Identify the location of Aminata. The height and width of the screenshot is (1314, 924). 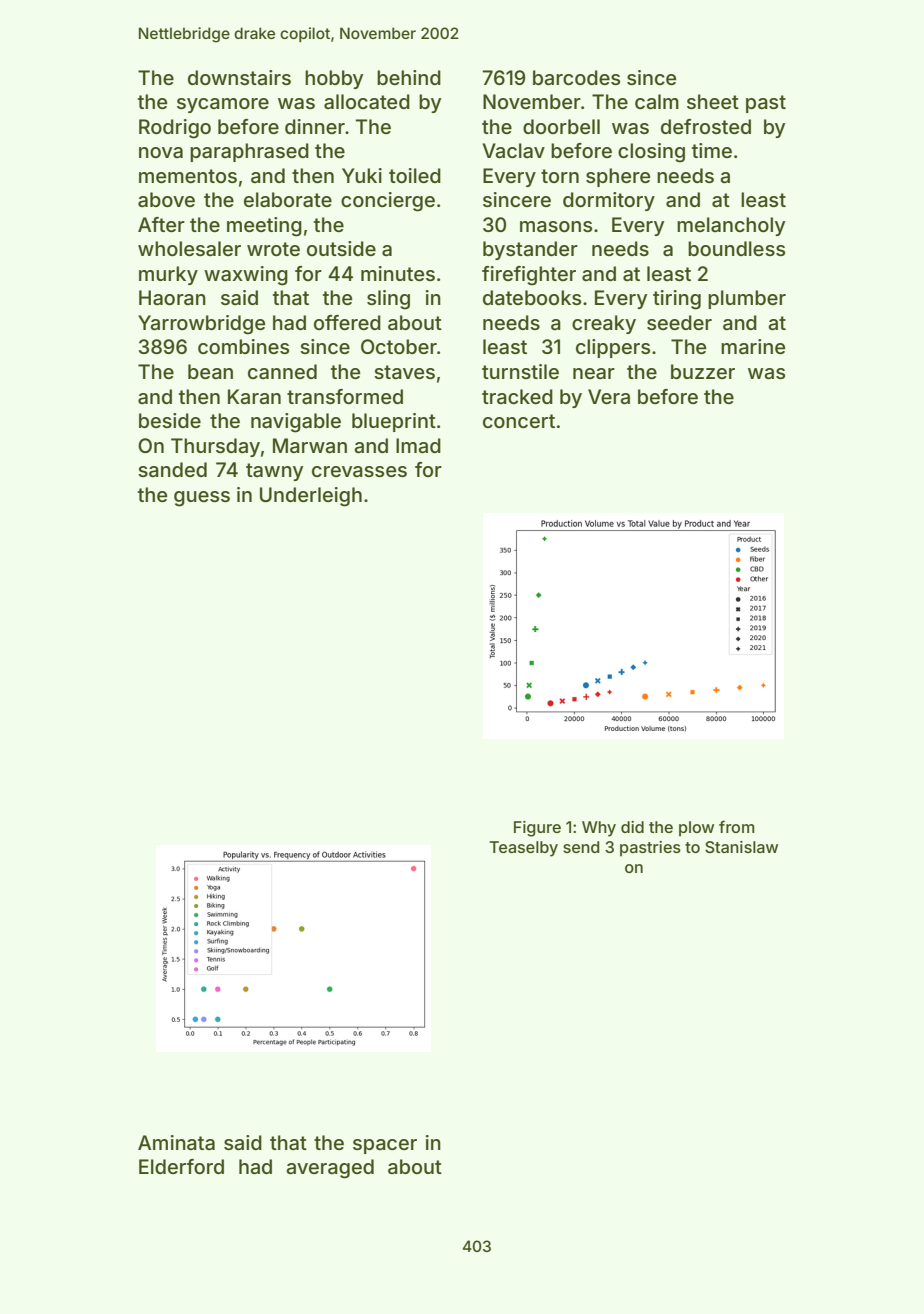
(176, 1142).
